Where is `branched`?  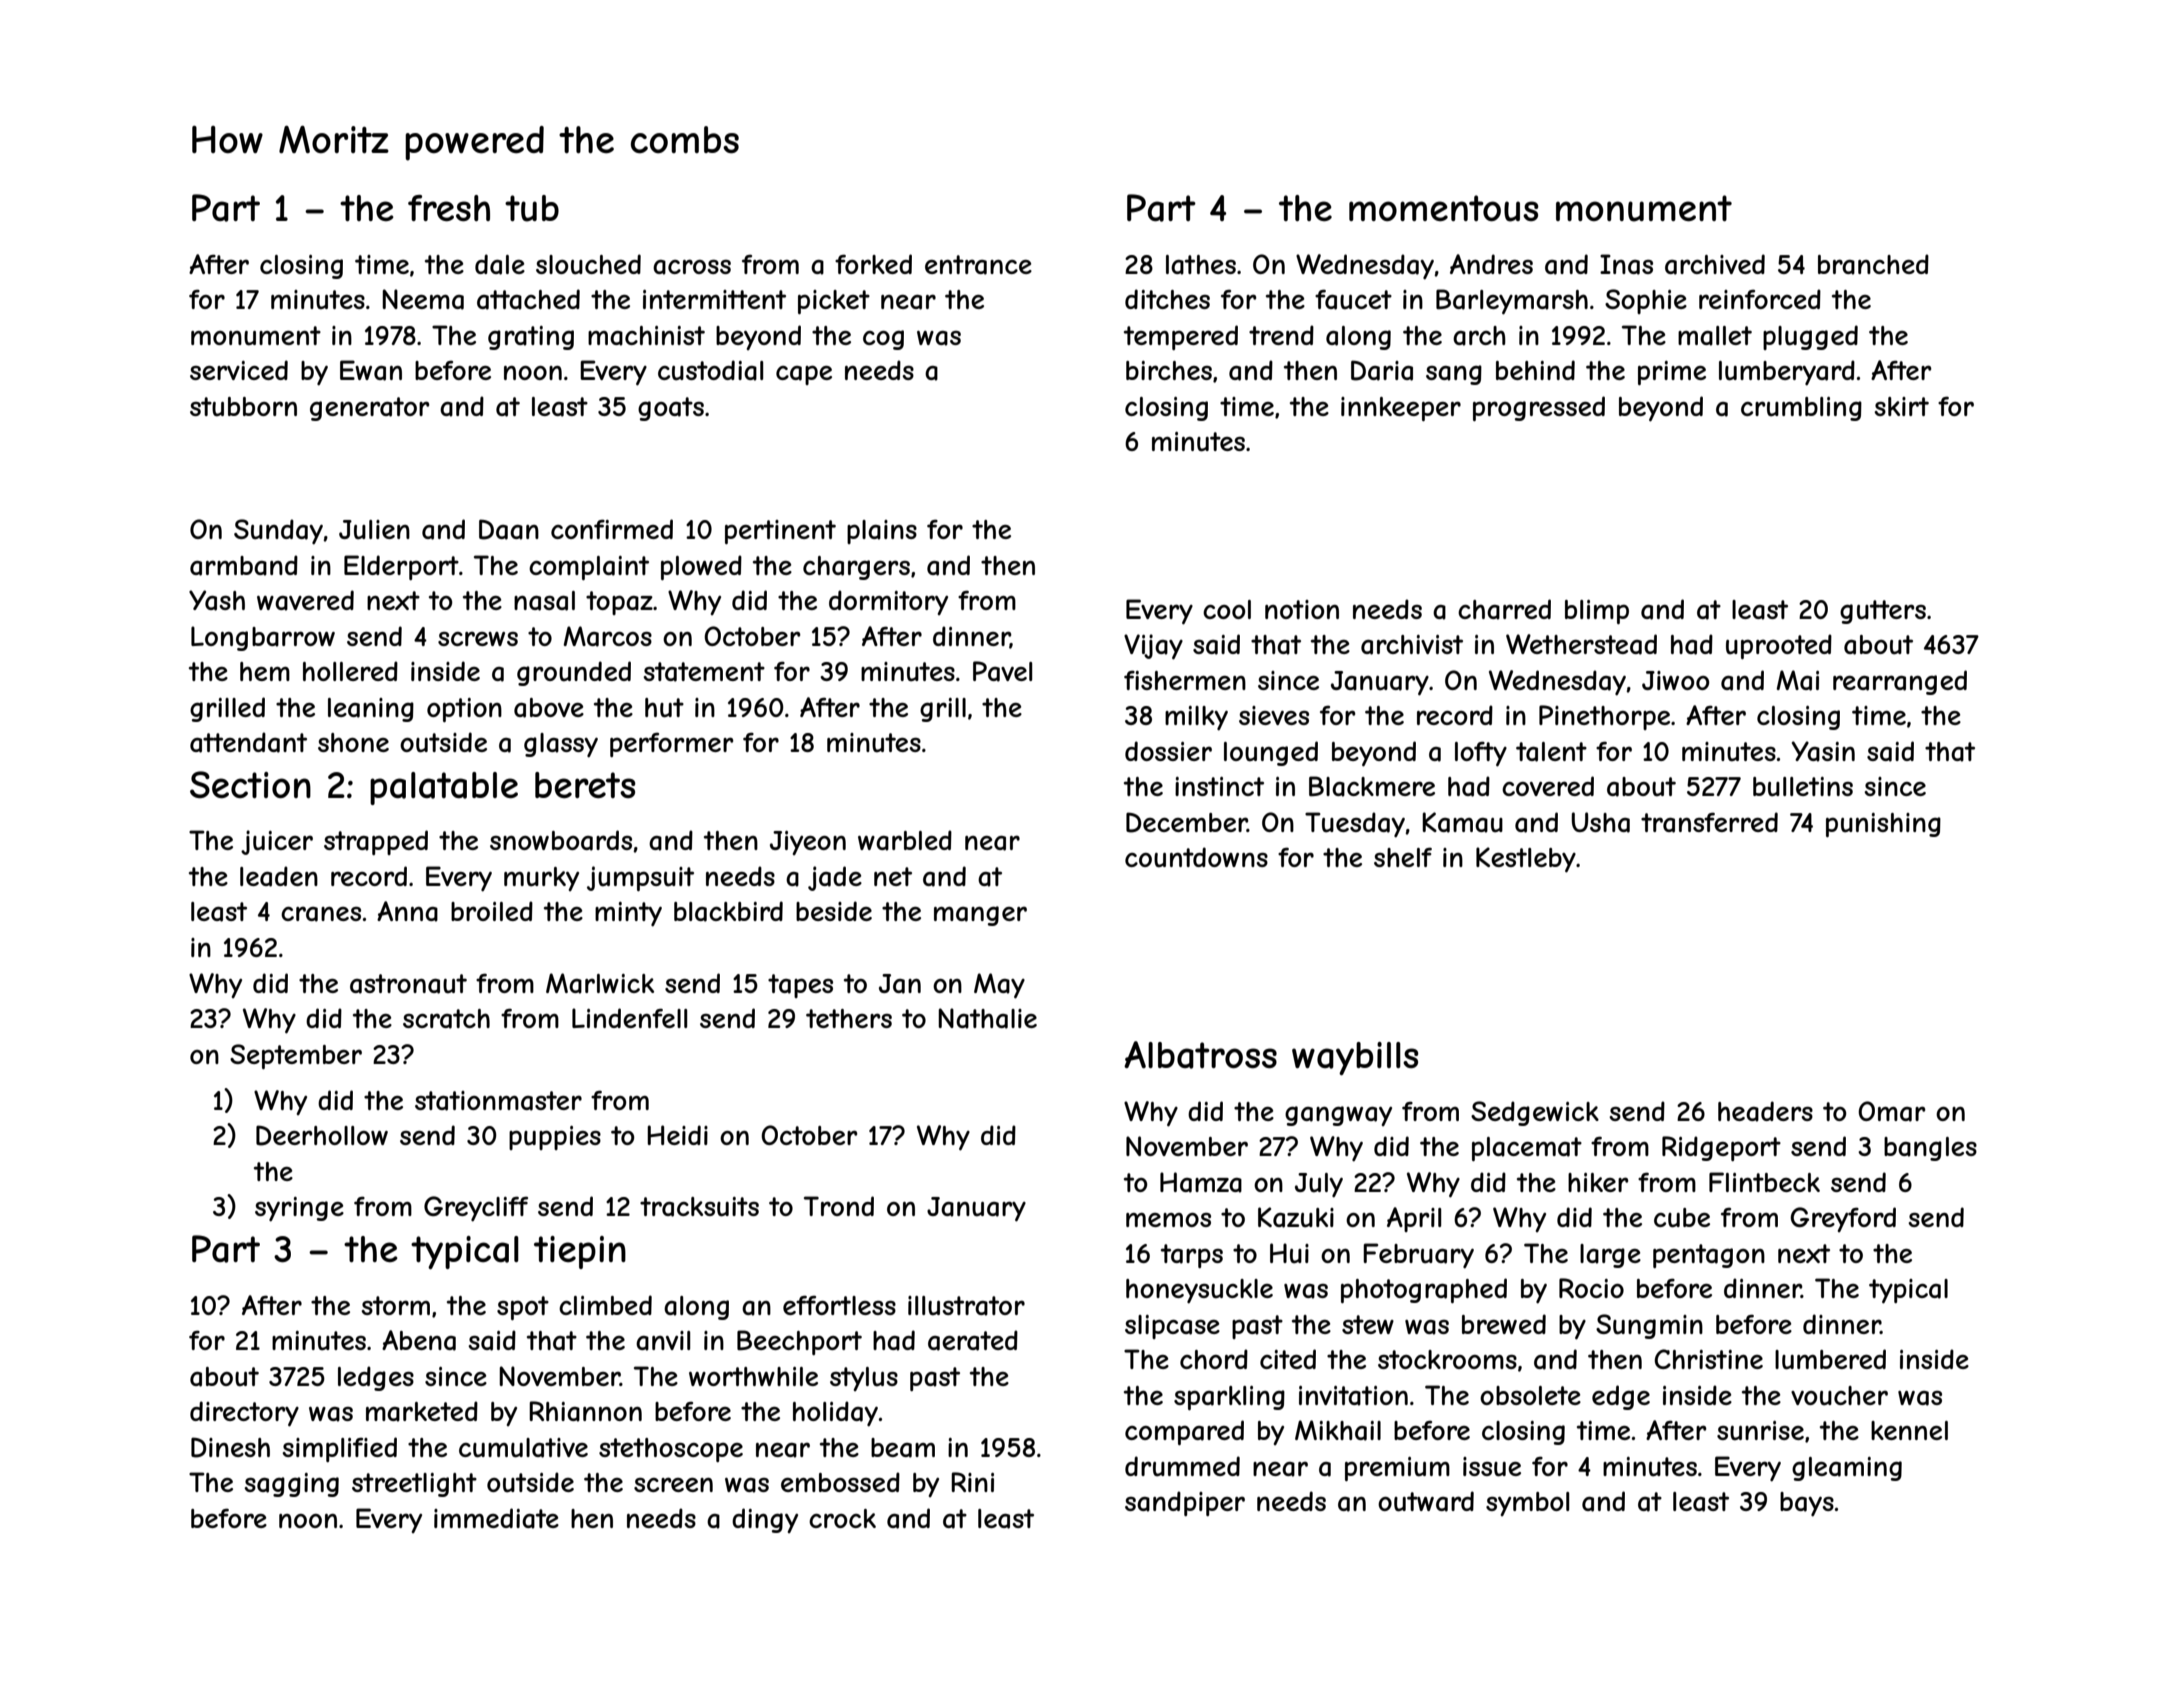
branched is located at coordinates (1873, 264).
